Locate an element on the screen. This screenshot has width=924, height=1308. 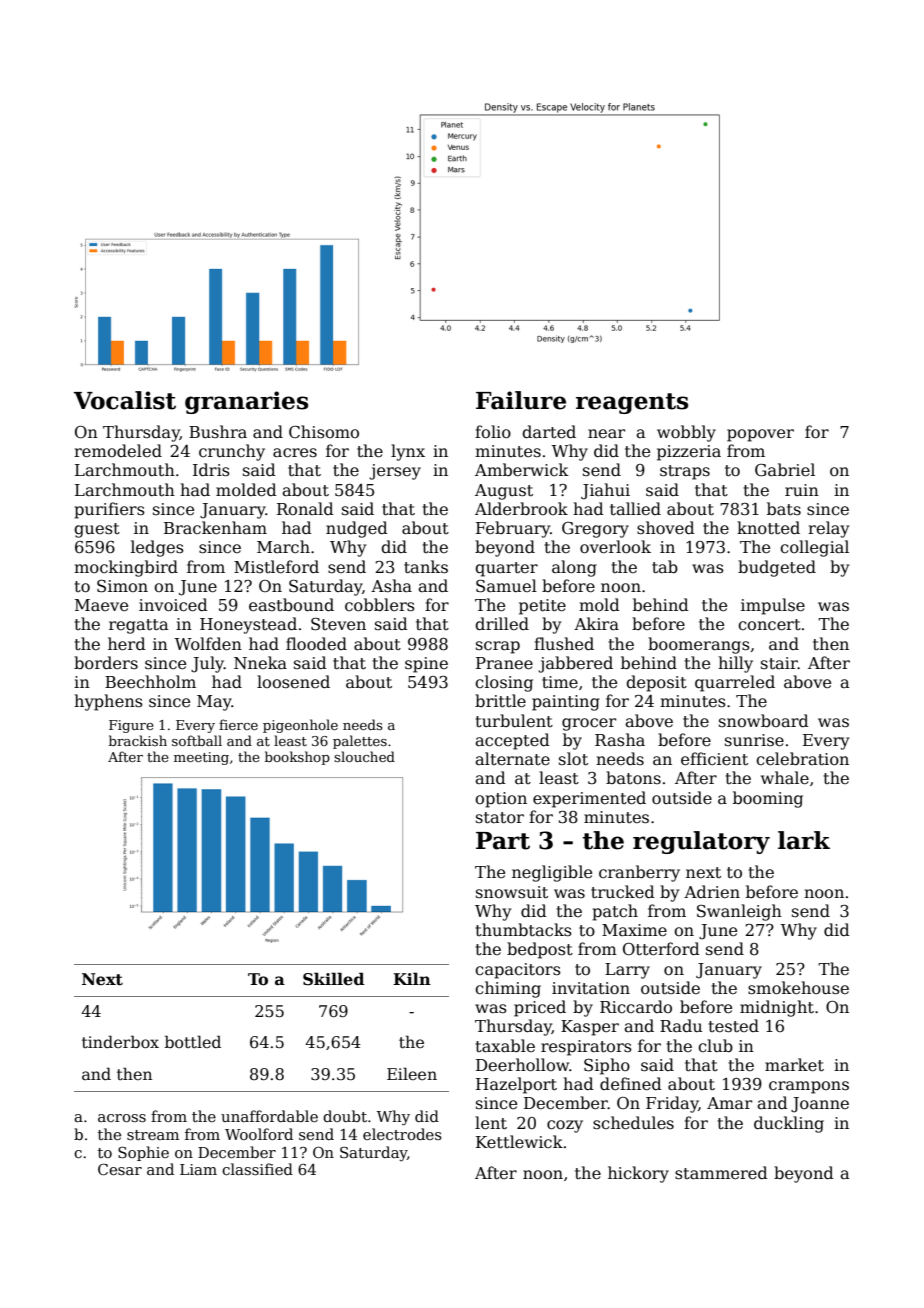
brackish is located at coordinates (138, 740).
